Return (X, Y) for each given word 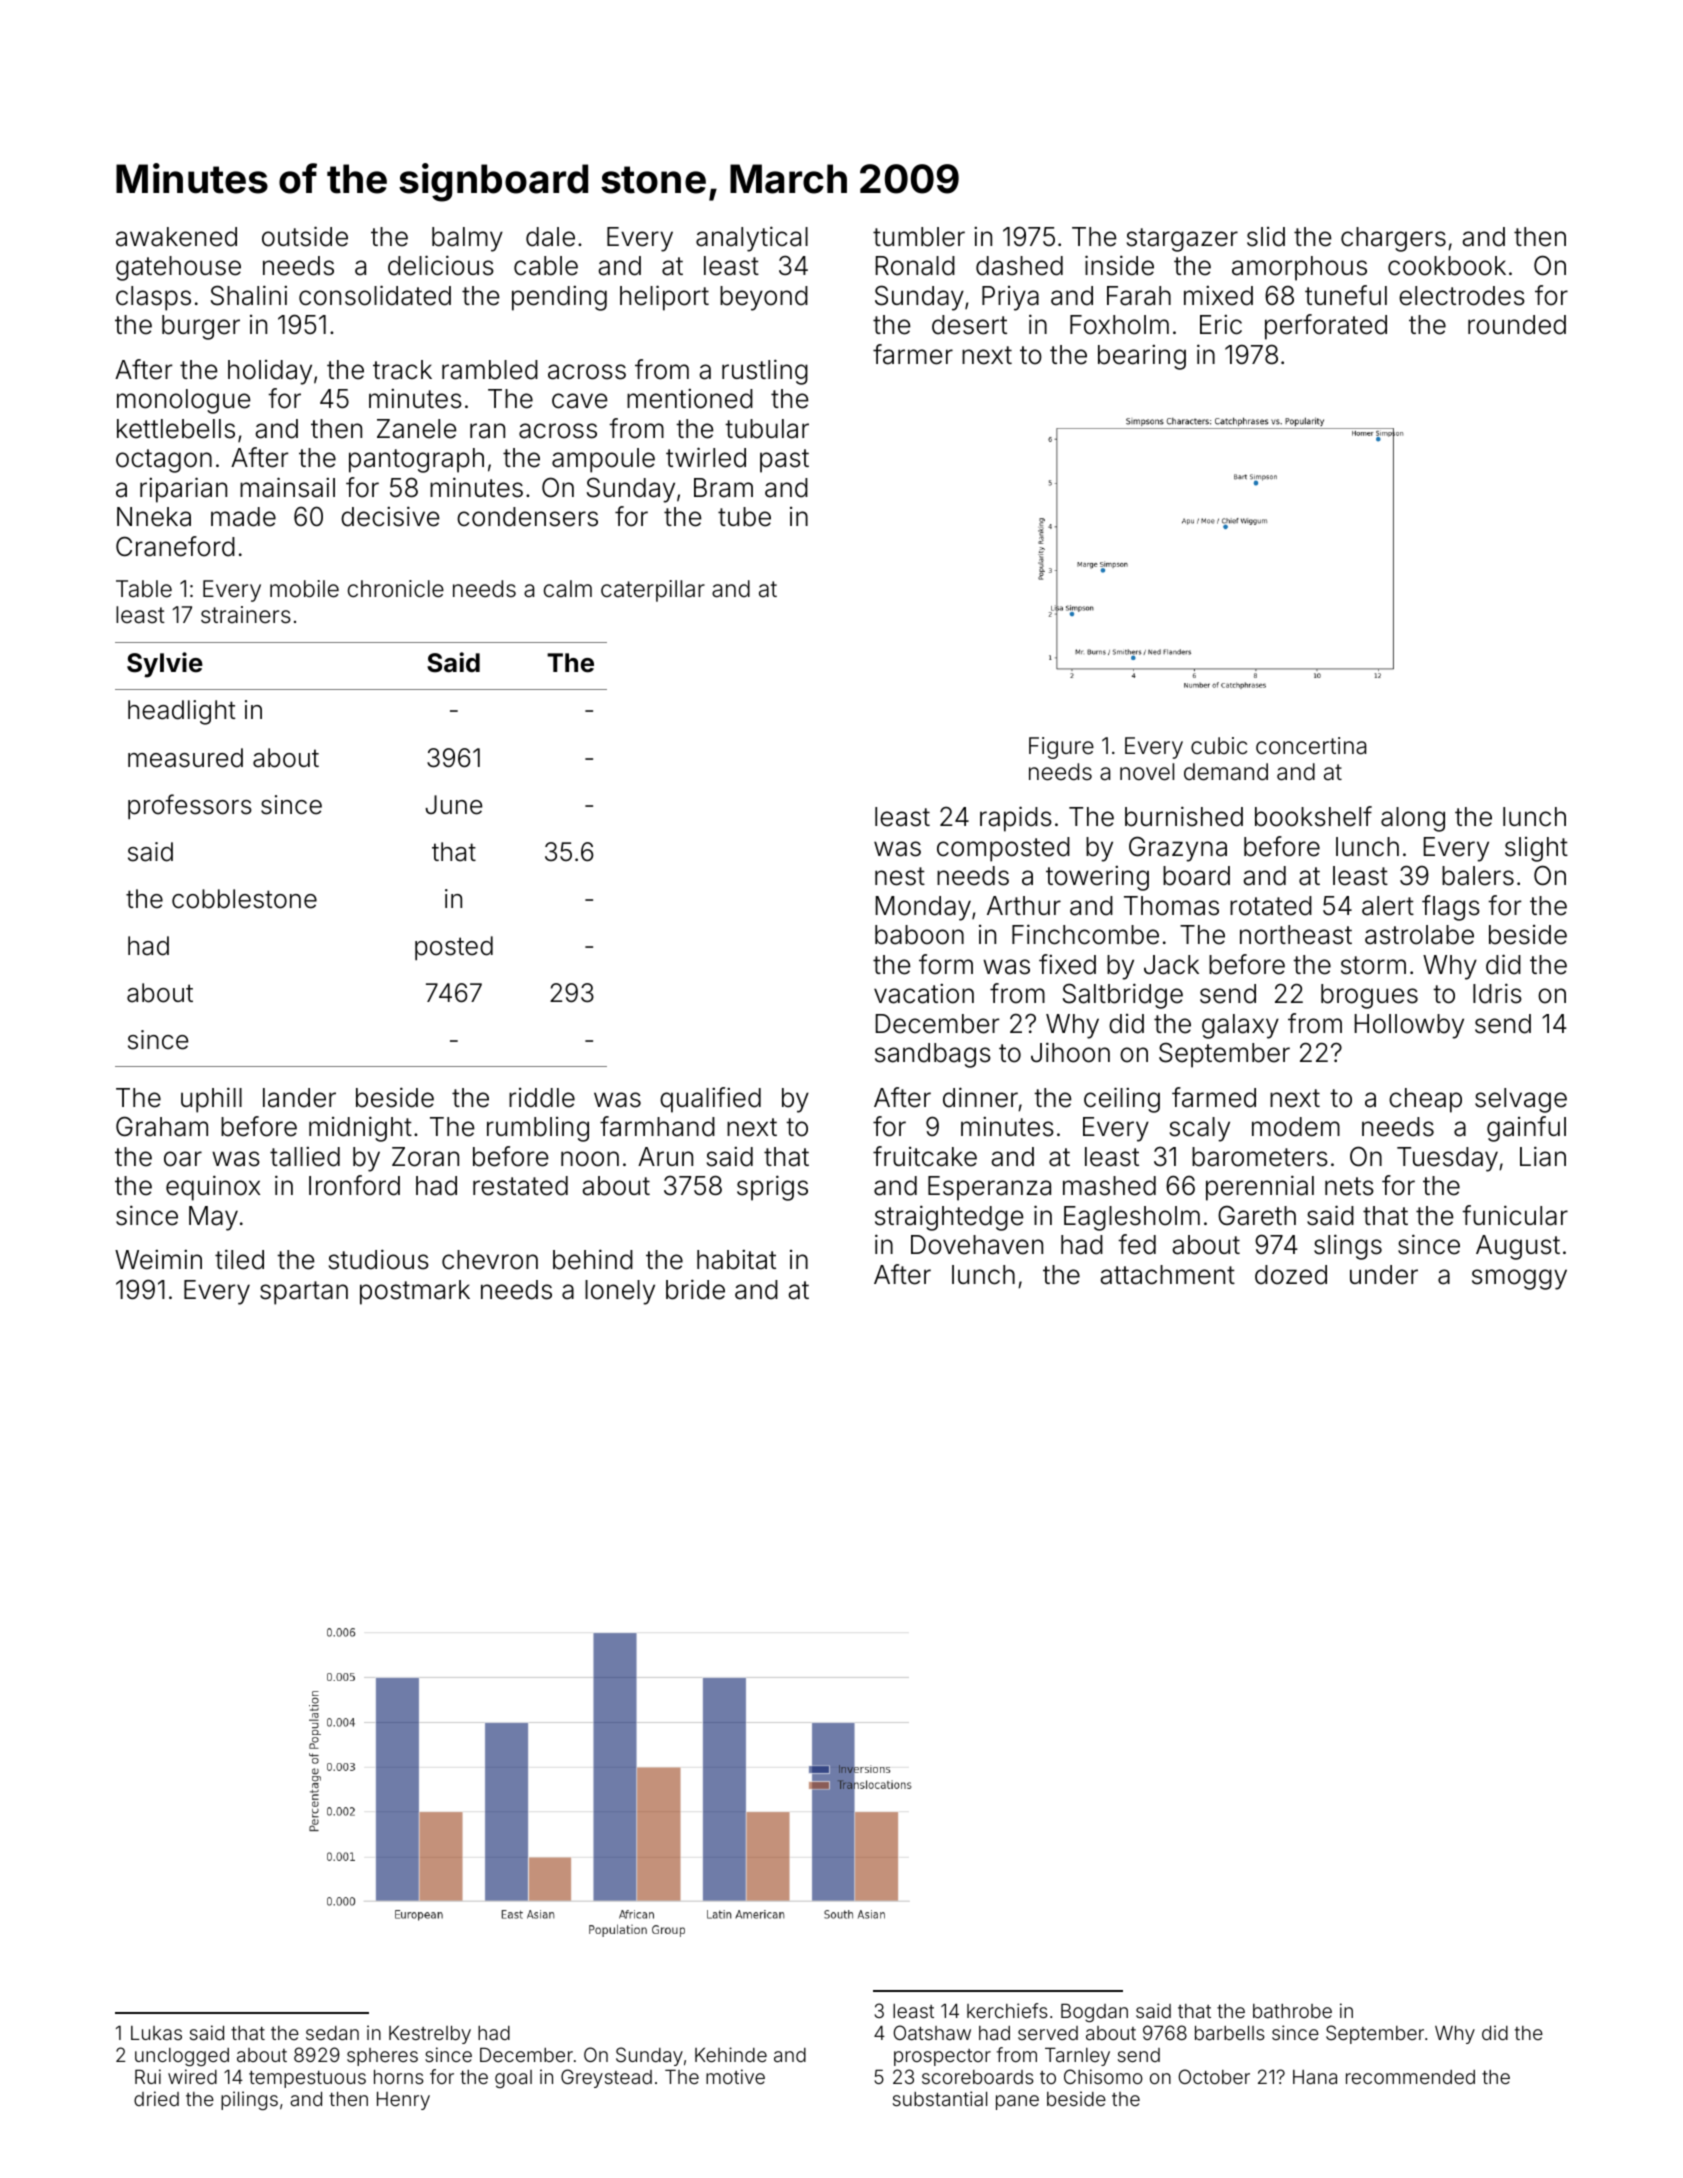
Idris (1497, 993)
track (402, 370)
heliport (664, 298)
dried (156, 2098)
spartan (304, 1293)
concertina (1311, 746)
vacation (924, 993)
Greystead (606, 2078)
